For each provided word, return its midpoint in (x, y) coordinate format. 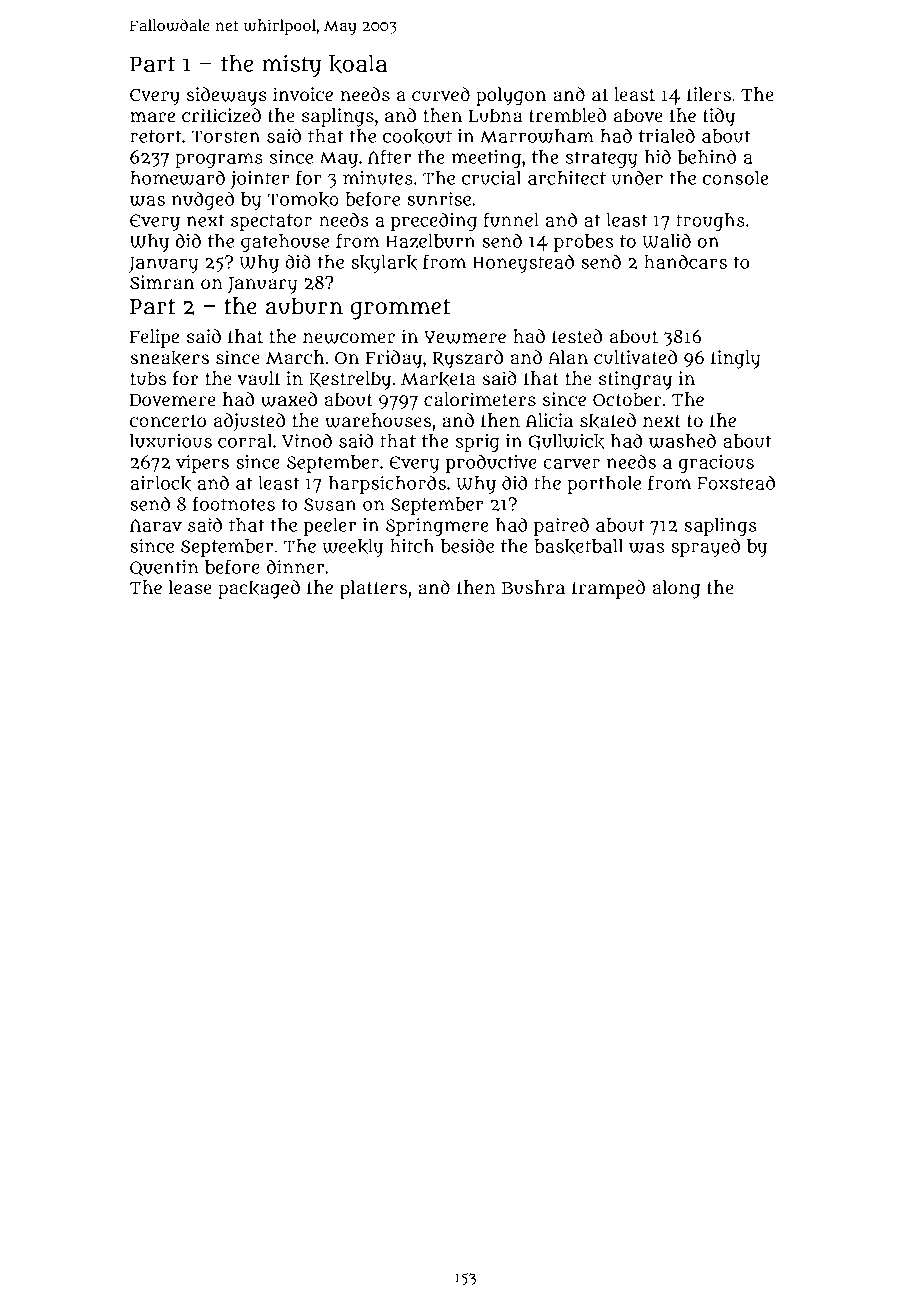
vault (259, 378)
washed (682, 440)
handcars (685, 261)
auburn (304, 306)
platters (373, 589)
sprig (478, 443)
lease (190, 587)
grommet (400, 309)
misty (291, 66)
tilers (709, 94)
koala (358, 64)
